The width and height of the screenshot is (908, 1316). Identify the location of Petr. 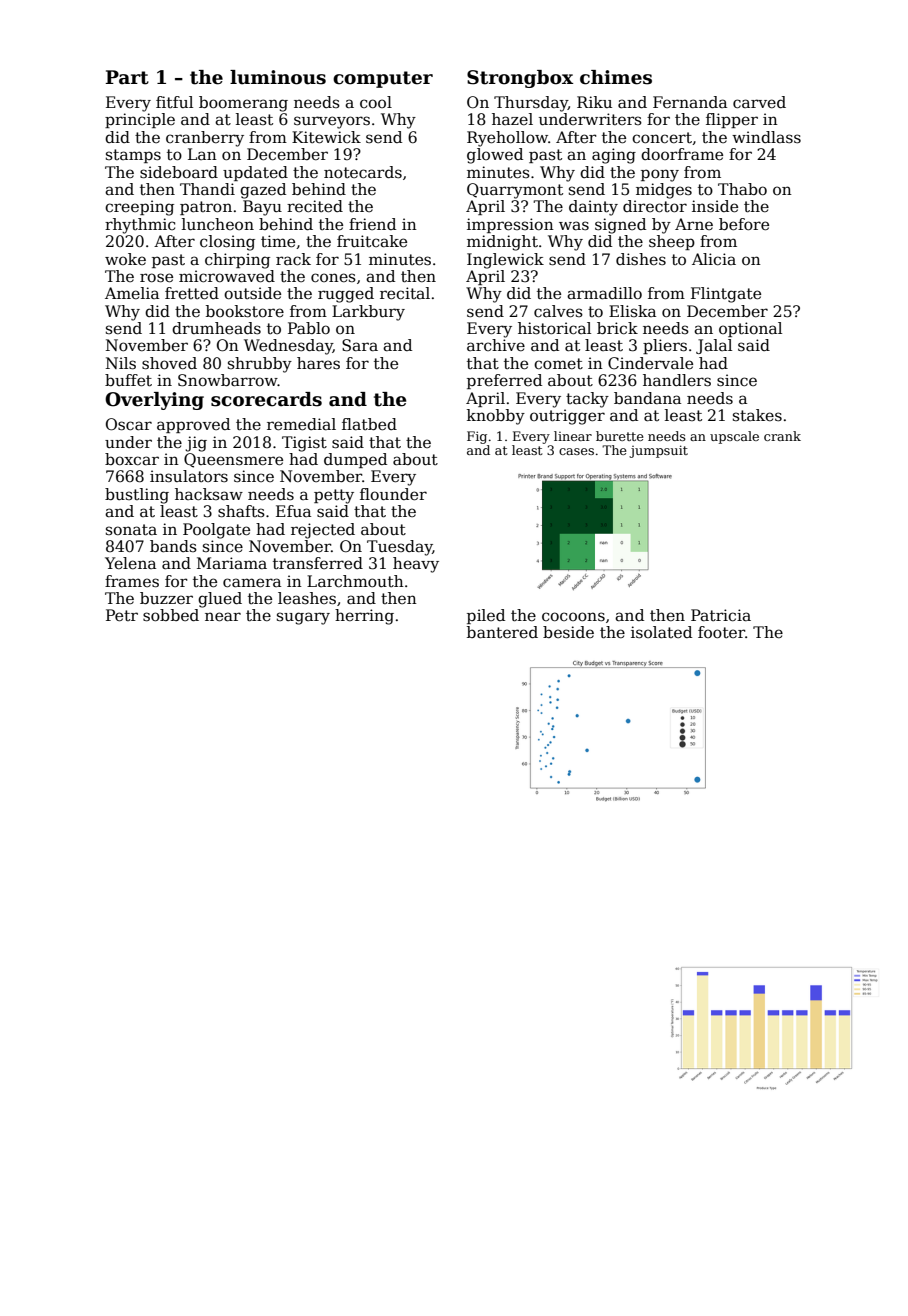
(122, 615).
